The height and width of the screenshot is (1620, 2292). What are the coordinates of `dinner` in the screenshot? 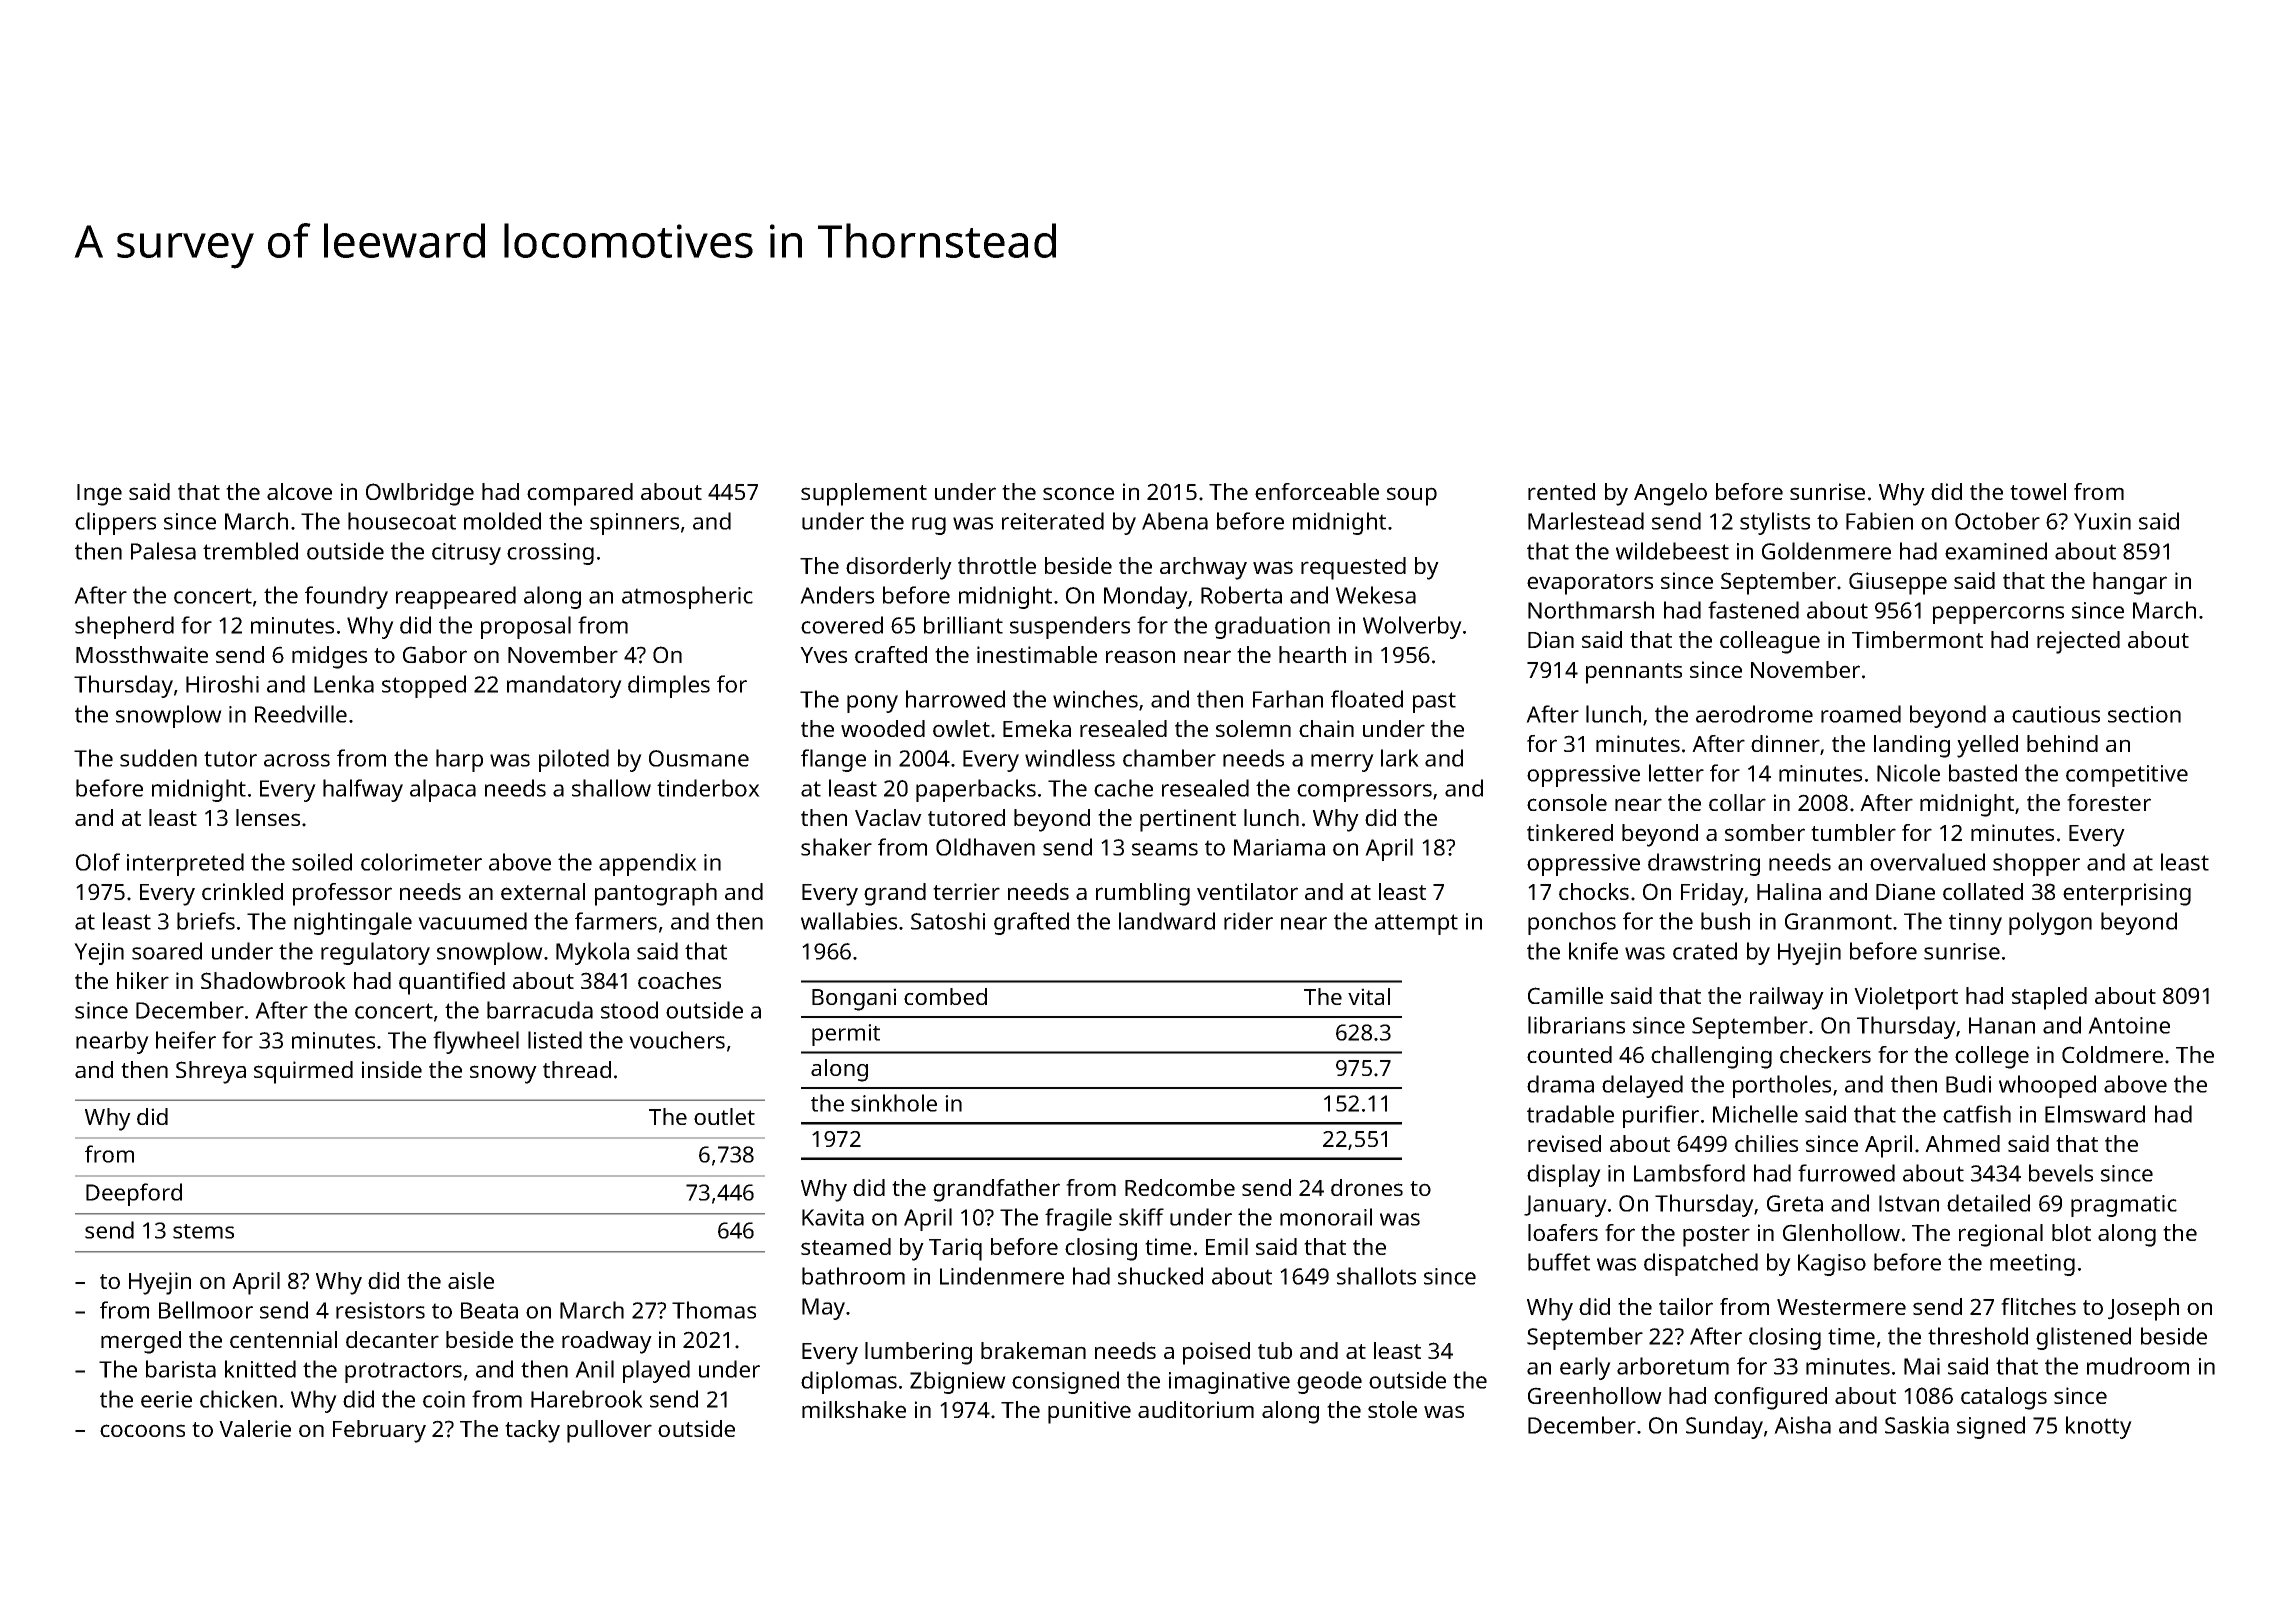 It's located at (1785, 743).
